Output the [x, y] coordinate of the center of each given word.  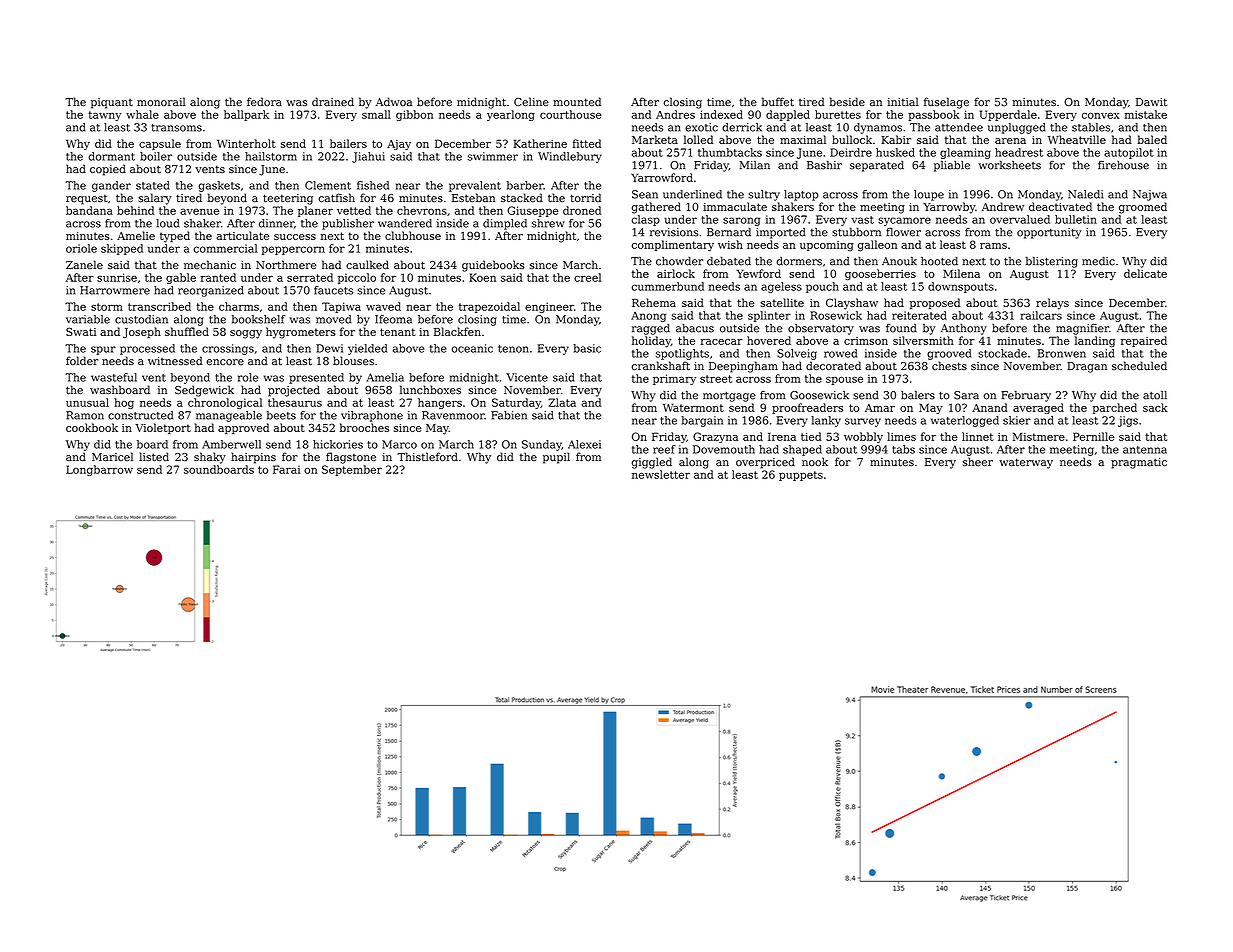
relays [1052, 304]
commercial [225, 248]
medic [1098, 261]
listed [154, 456]
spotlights [682, 354]
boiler [156, 156]
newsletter [661, 474]
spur [103, 350]
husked [895, 152]
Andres [675, 114]
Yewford [759, 273]
